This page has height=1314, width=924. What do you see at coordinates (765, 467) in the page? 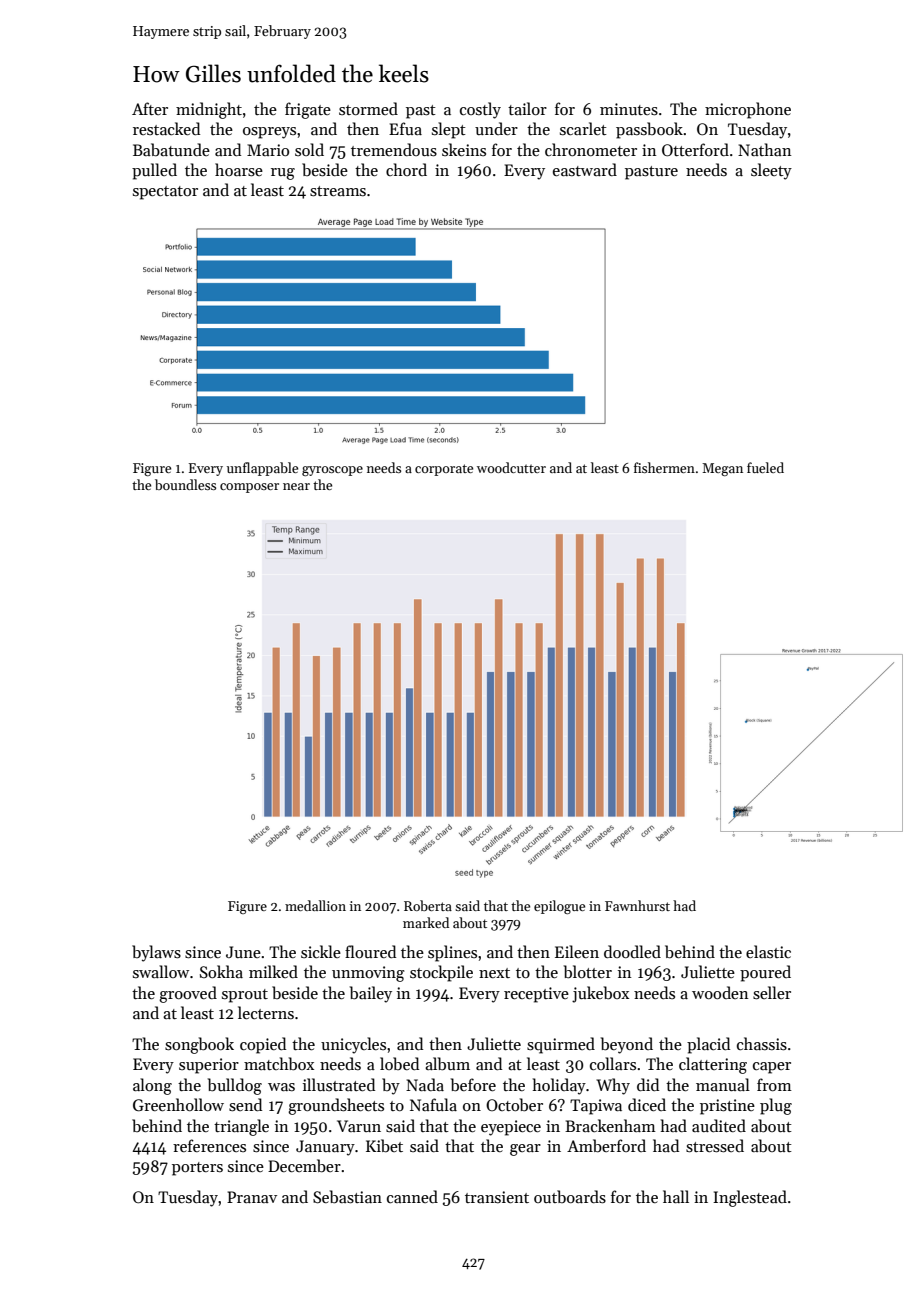
I see `fueled` at bounding box center [765, 467].
